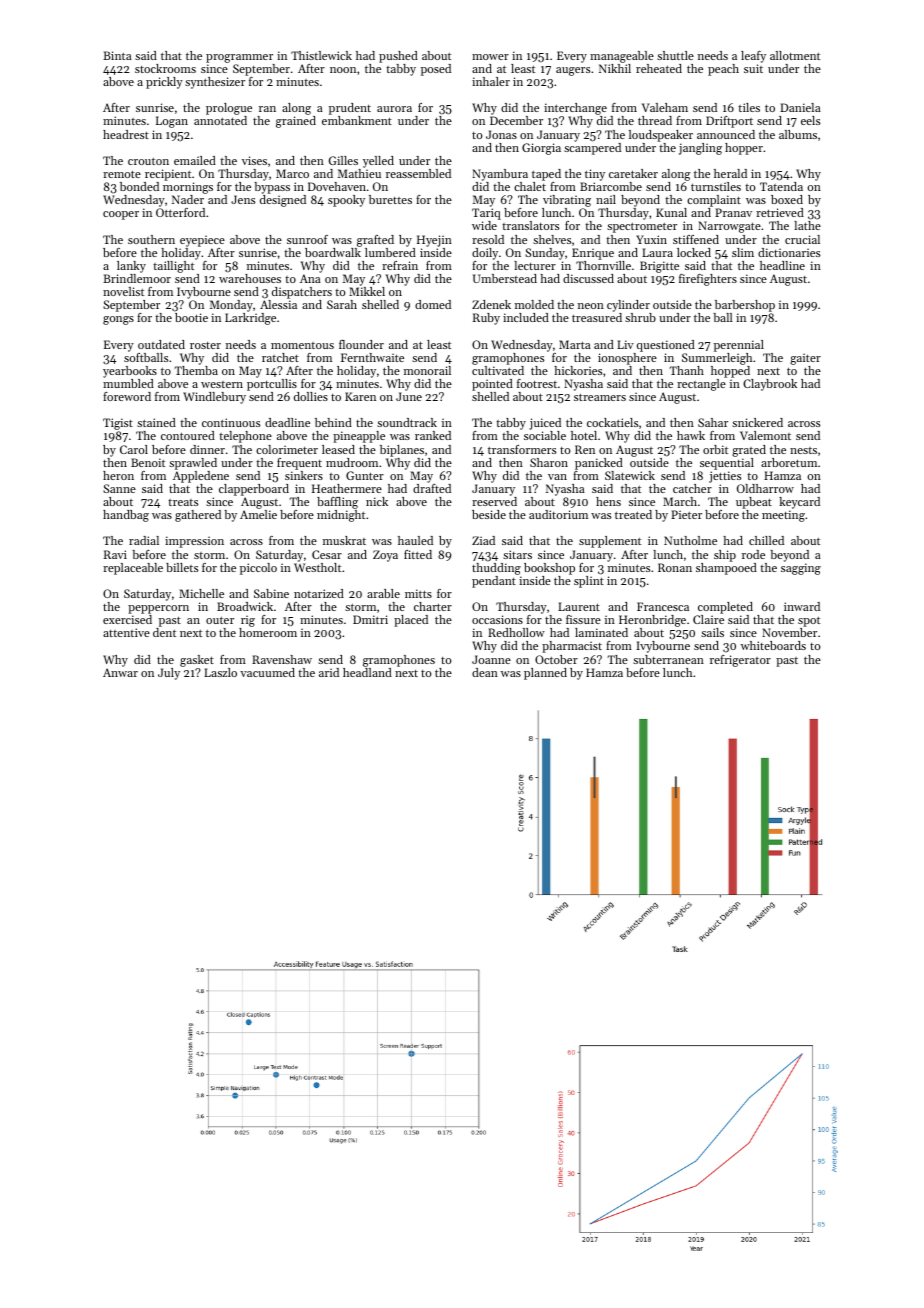  I want to click on Laszlo, so click(220, 672).
